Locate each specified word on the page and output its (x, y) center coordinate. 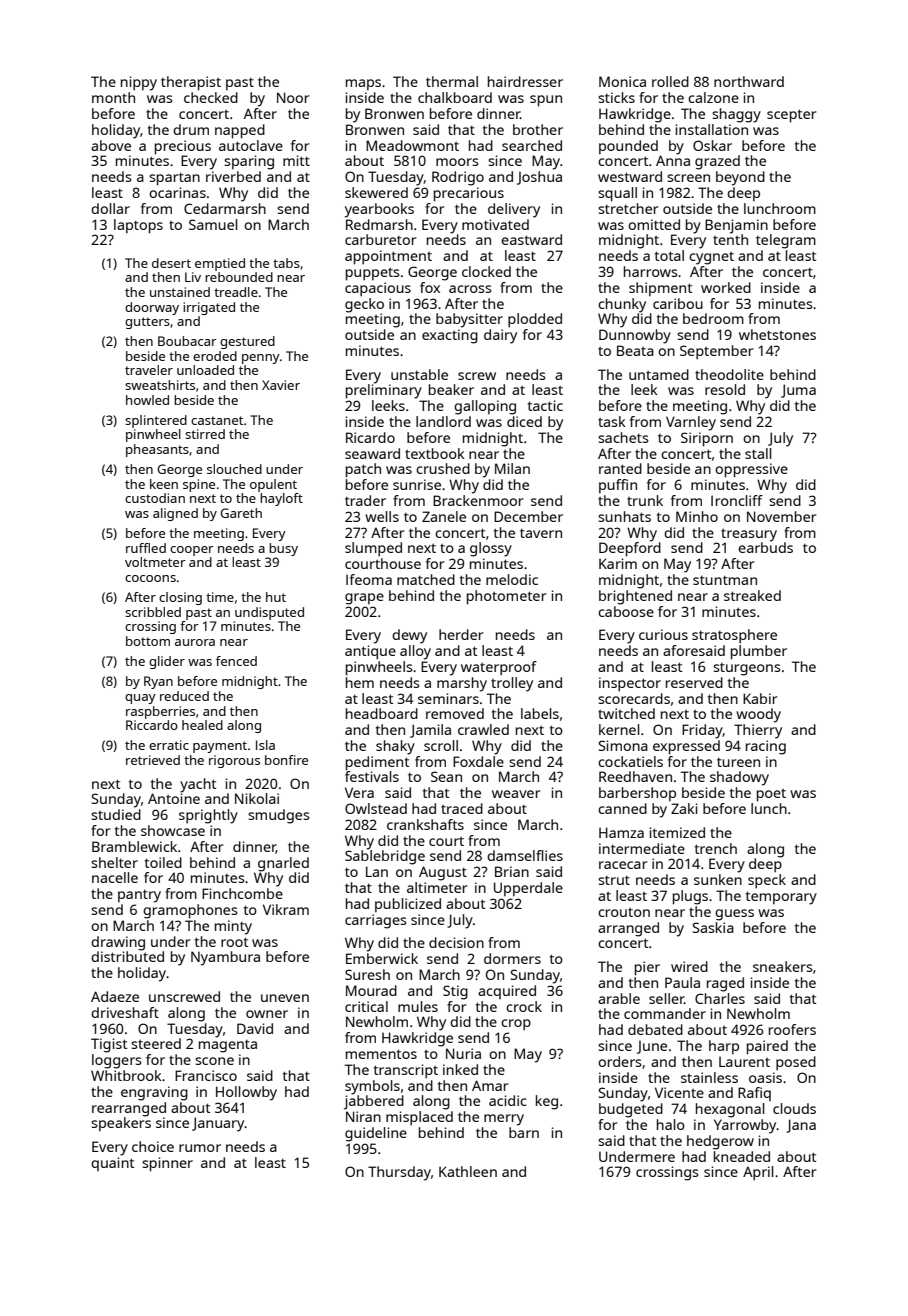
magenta (228, 1046)
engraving (154, 1093)
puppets (373, 274)
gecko (364, 305)
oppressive (751, 470)
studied (116, 814)
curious (663, 634)
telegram (786, 241)
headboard (382, 713)
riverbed (233, 176)
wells (382, 516)
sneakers (783, 966)
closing (180, 598)
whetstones (777, 334)
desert (171, 263)
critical (366, 1006)
